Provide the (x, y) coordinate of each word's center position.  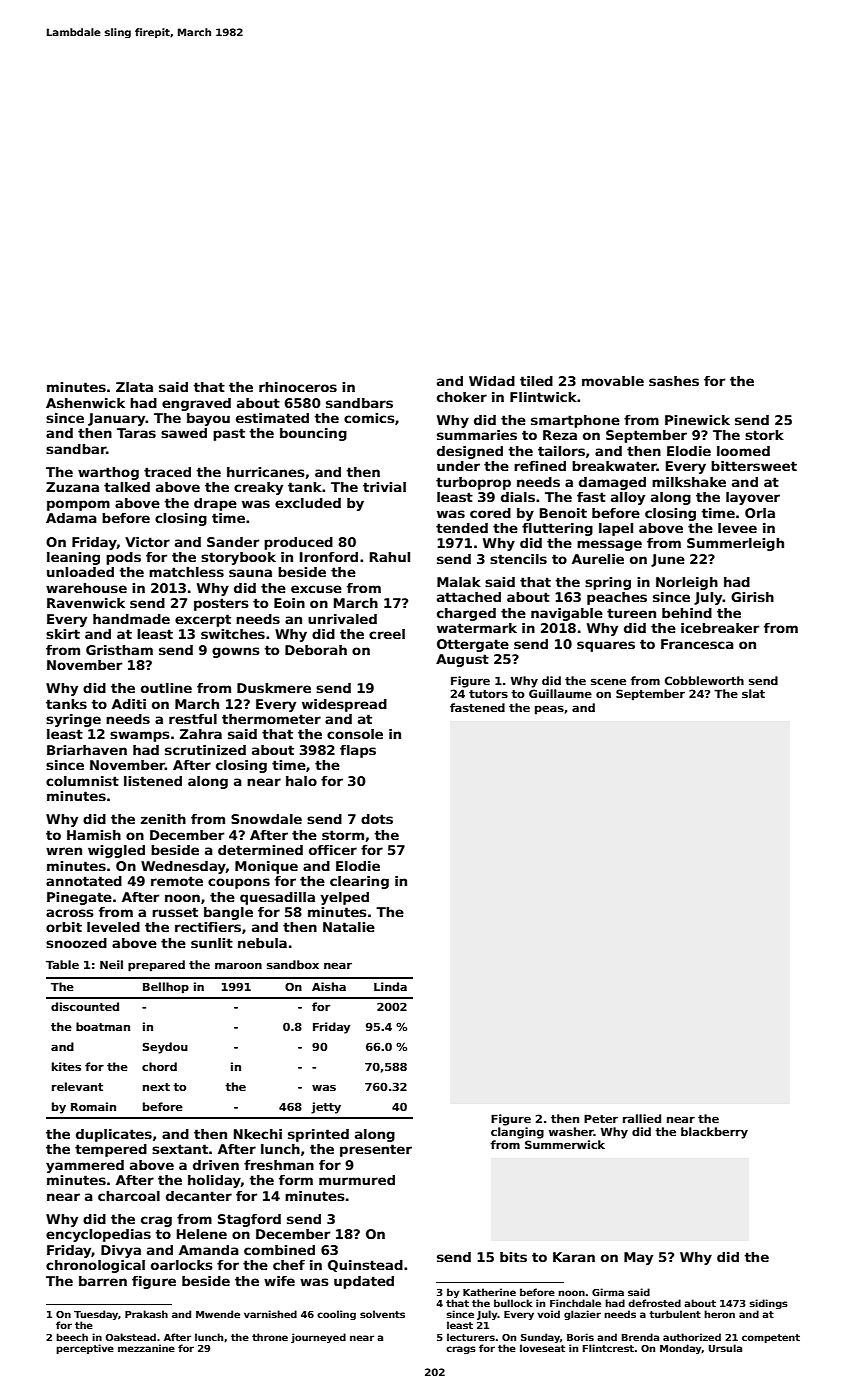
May (638, 1258)
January (117, 419)
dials (518, 497)
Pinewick (697, 420)
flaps (358, 751)
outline (166, 688)
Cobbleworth (704, 680)
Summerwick (565, 1144)
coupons (239, 883)
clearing (359, 882)
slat (753, 693)
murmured (357, 1180)
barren (103, 1281)
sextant (180, 1149)
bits (513, 1257)
